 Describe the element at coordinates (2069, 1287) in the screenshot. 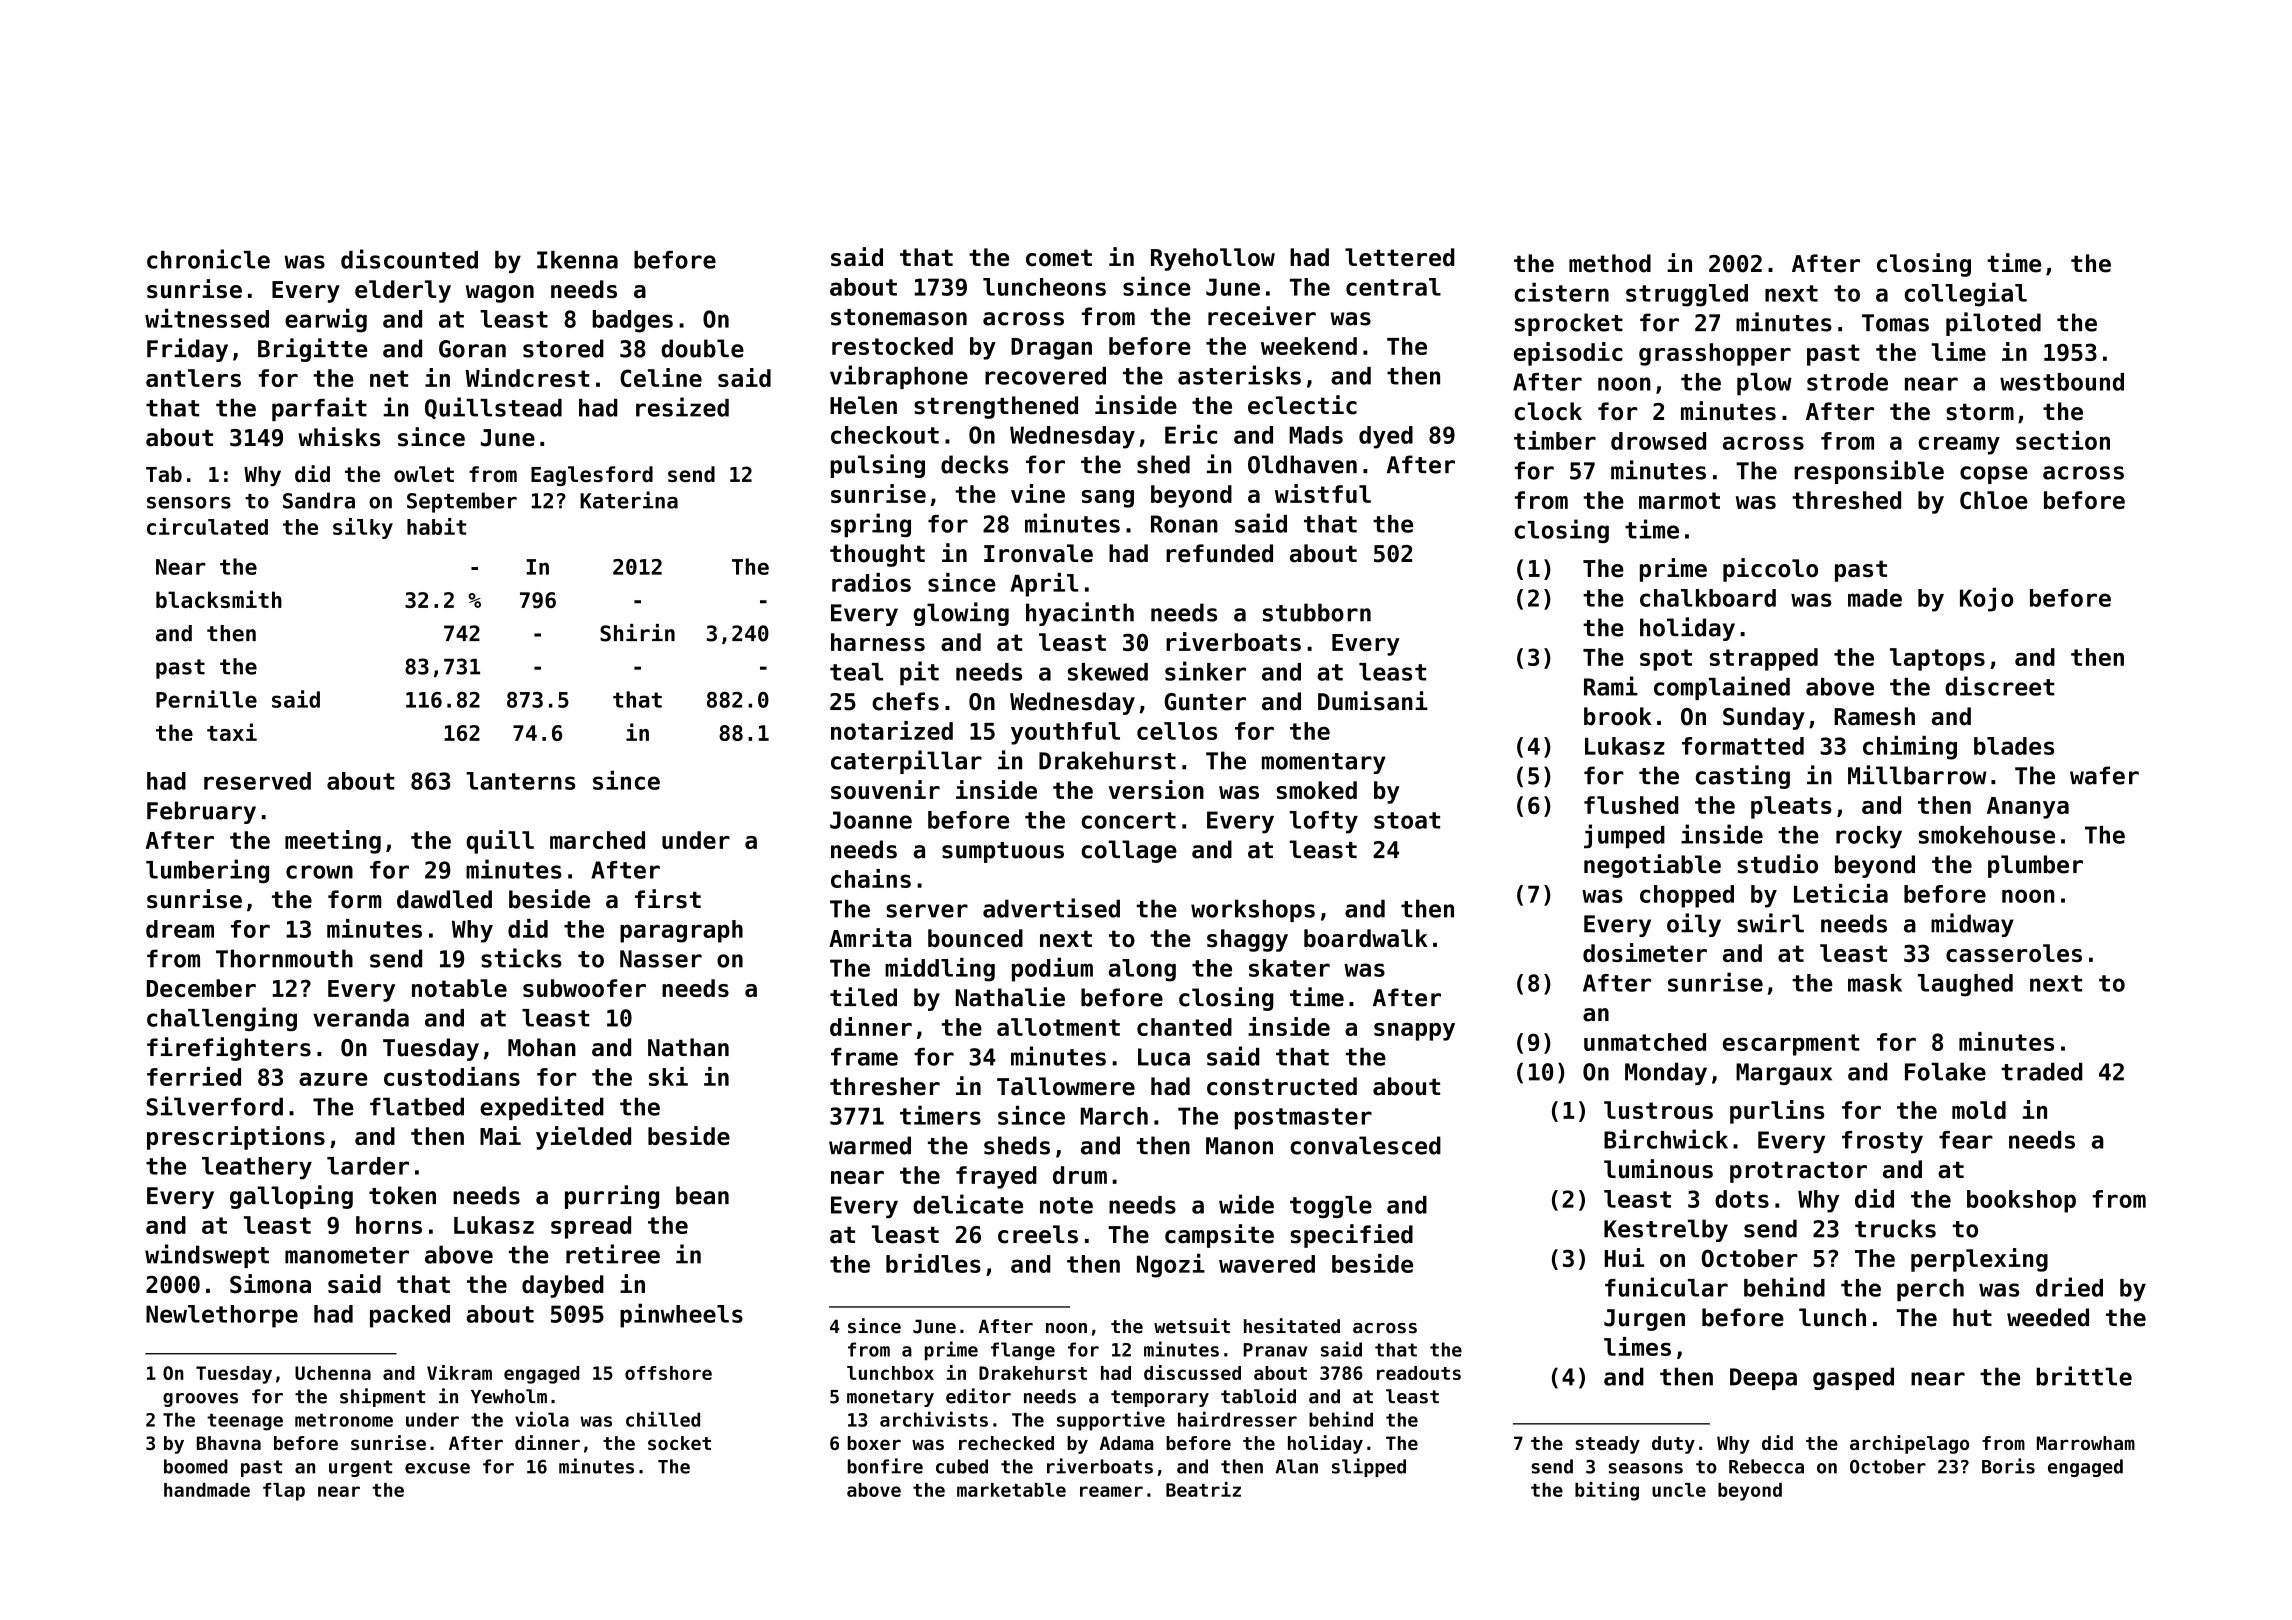

I see `dried` at that location.
